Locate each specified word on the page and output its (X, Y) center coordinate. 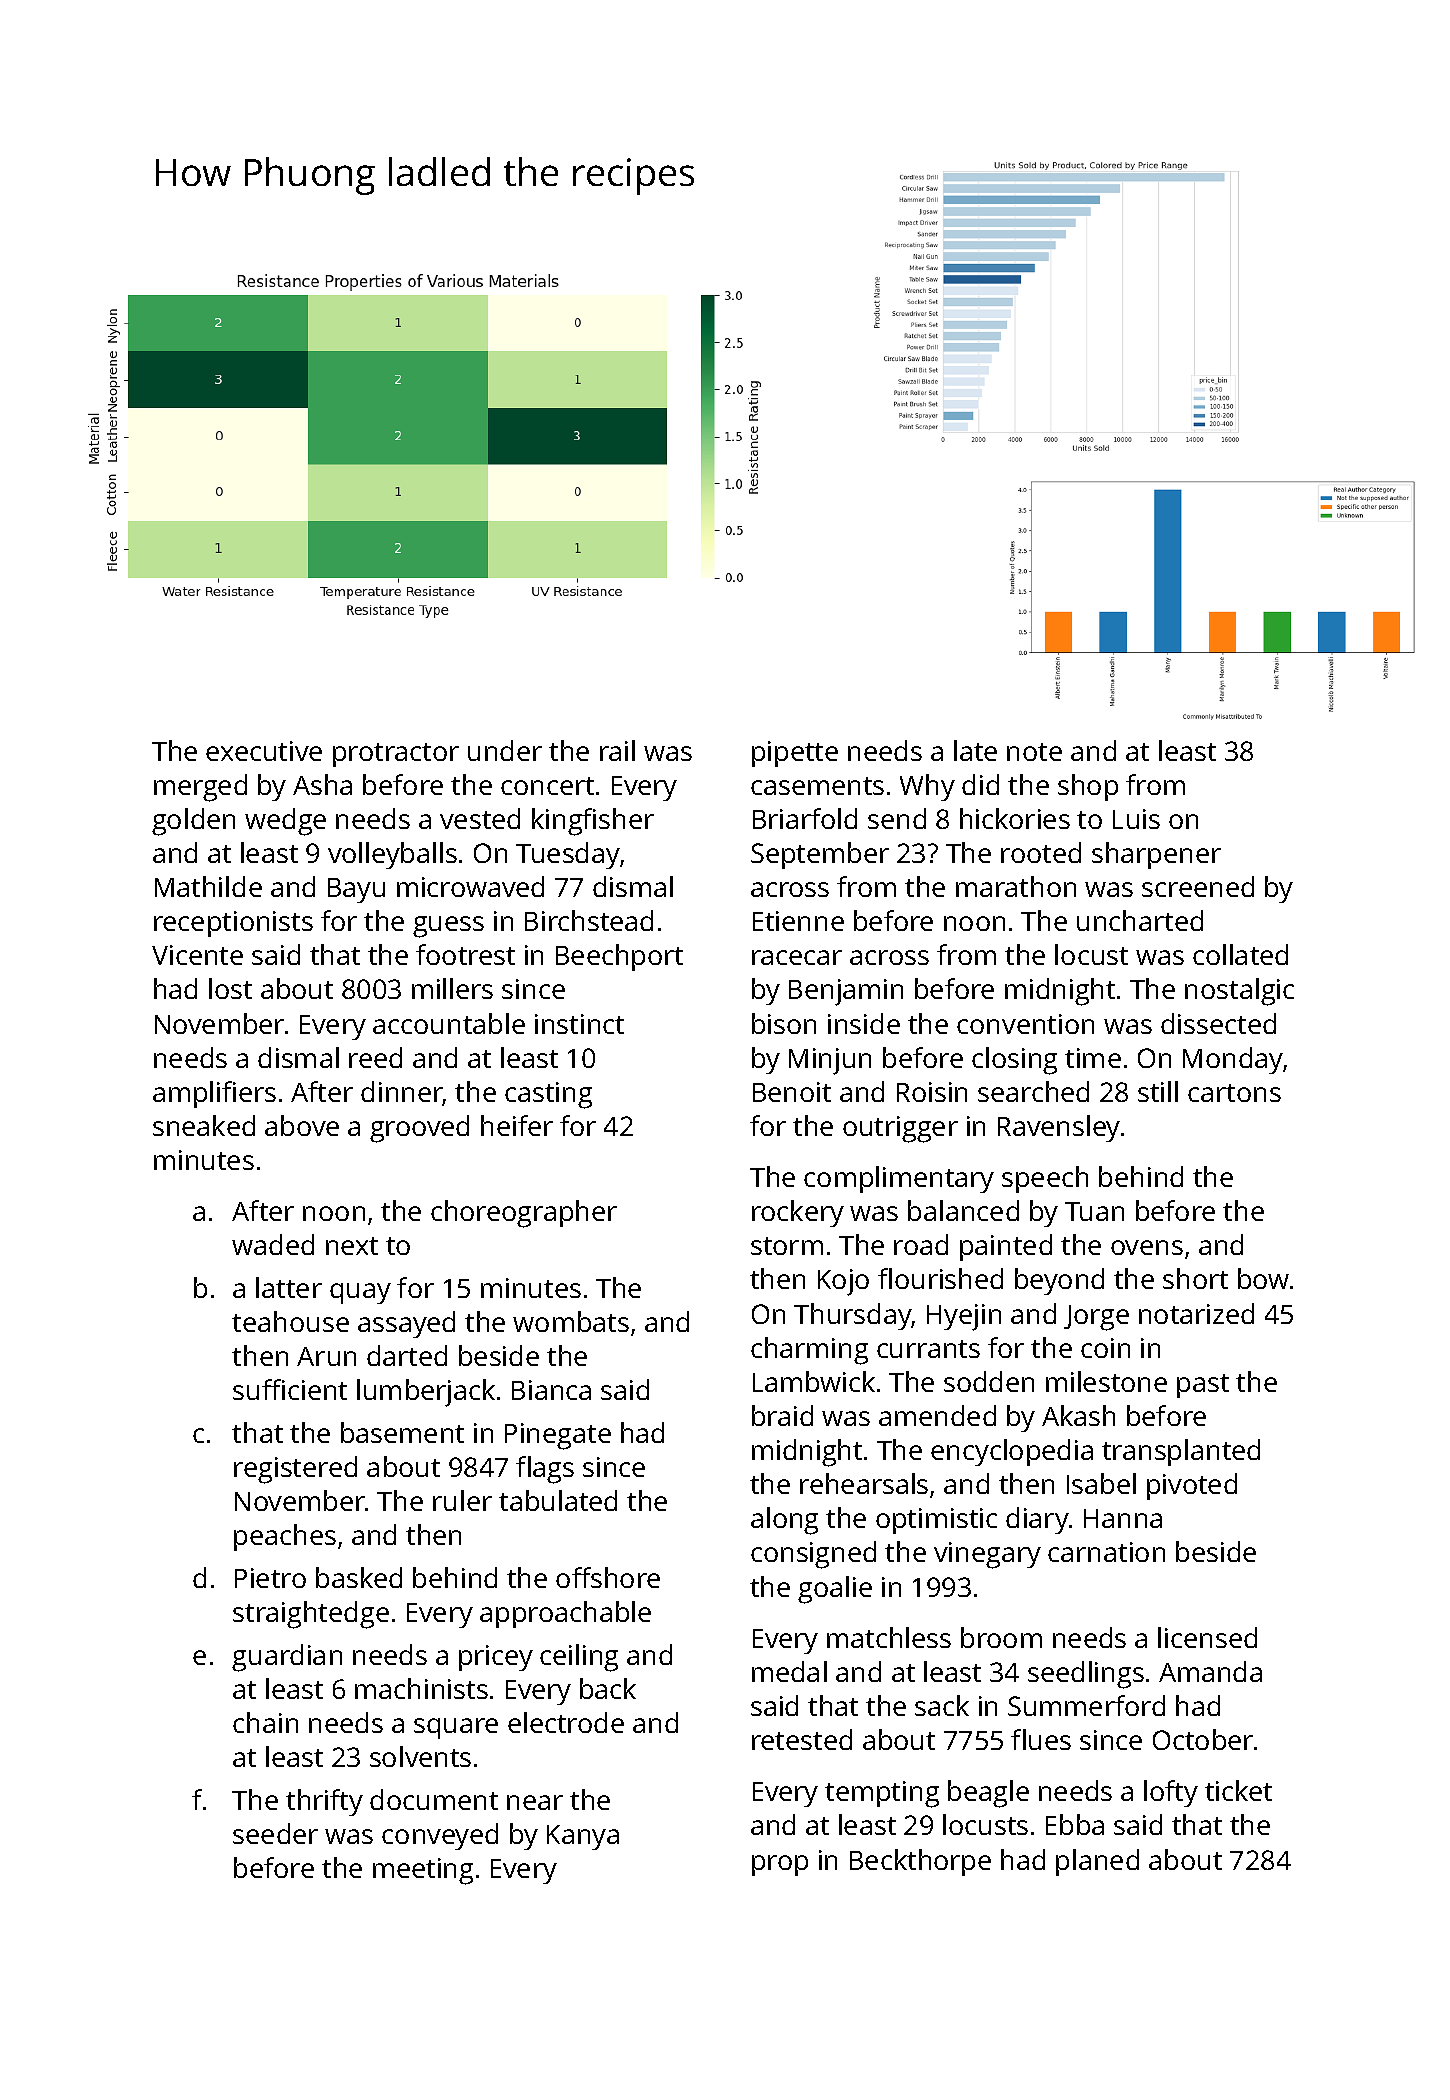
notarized (1196, 1313)
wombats (571, 1321)
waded (273, 1244)
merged (200, 788)
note (1034, 752)
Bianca (551, 1390)
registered (295, 1470)
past (1203, 1386)
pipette (795, 754)
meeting (423, 1871)
